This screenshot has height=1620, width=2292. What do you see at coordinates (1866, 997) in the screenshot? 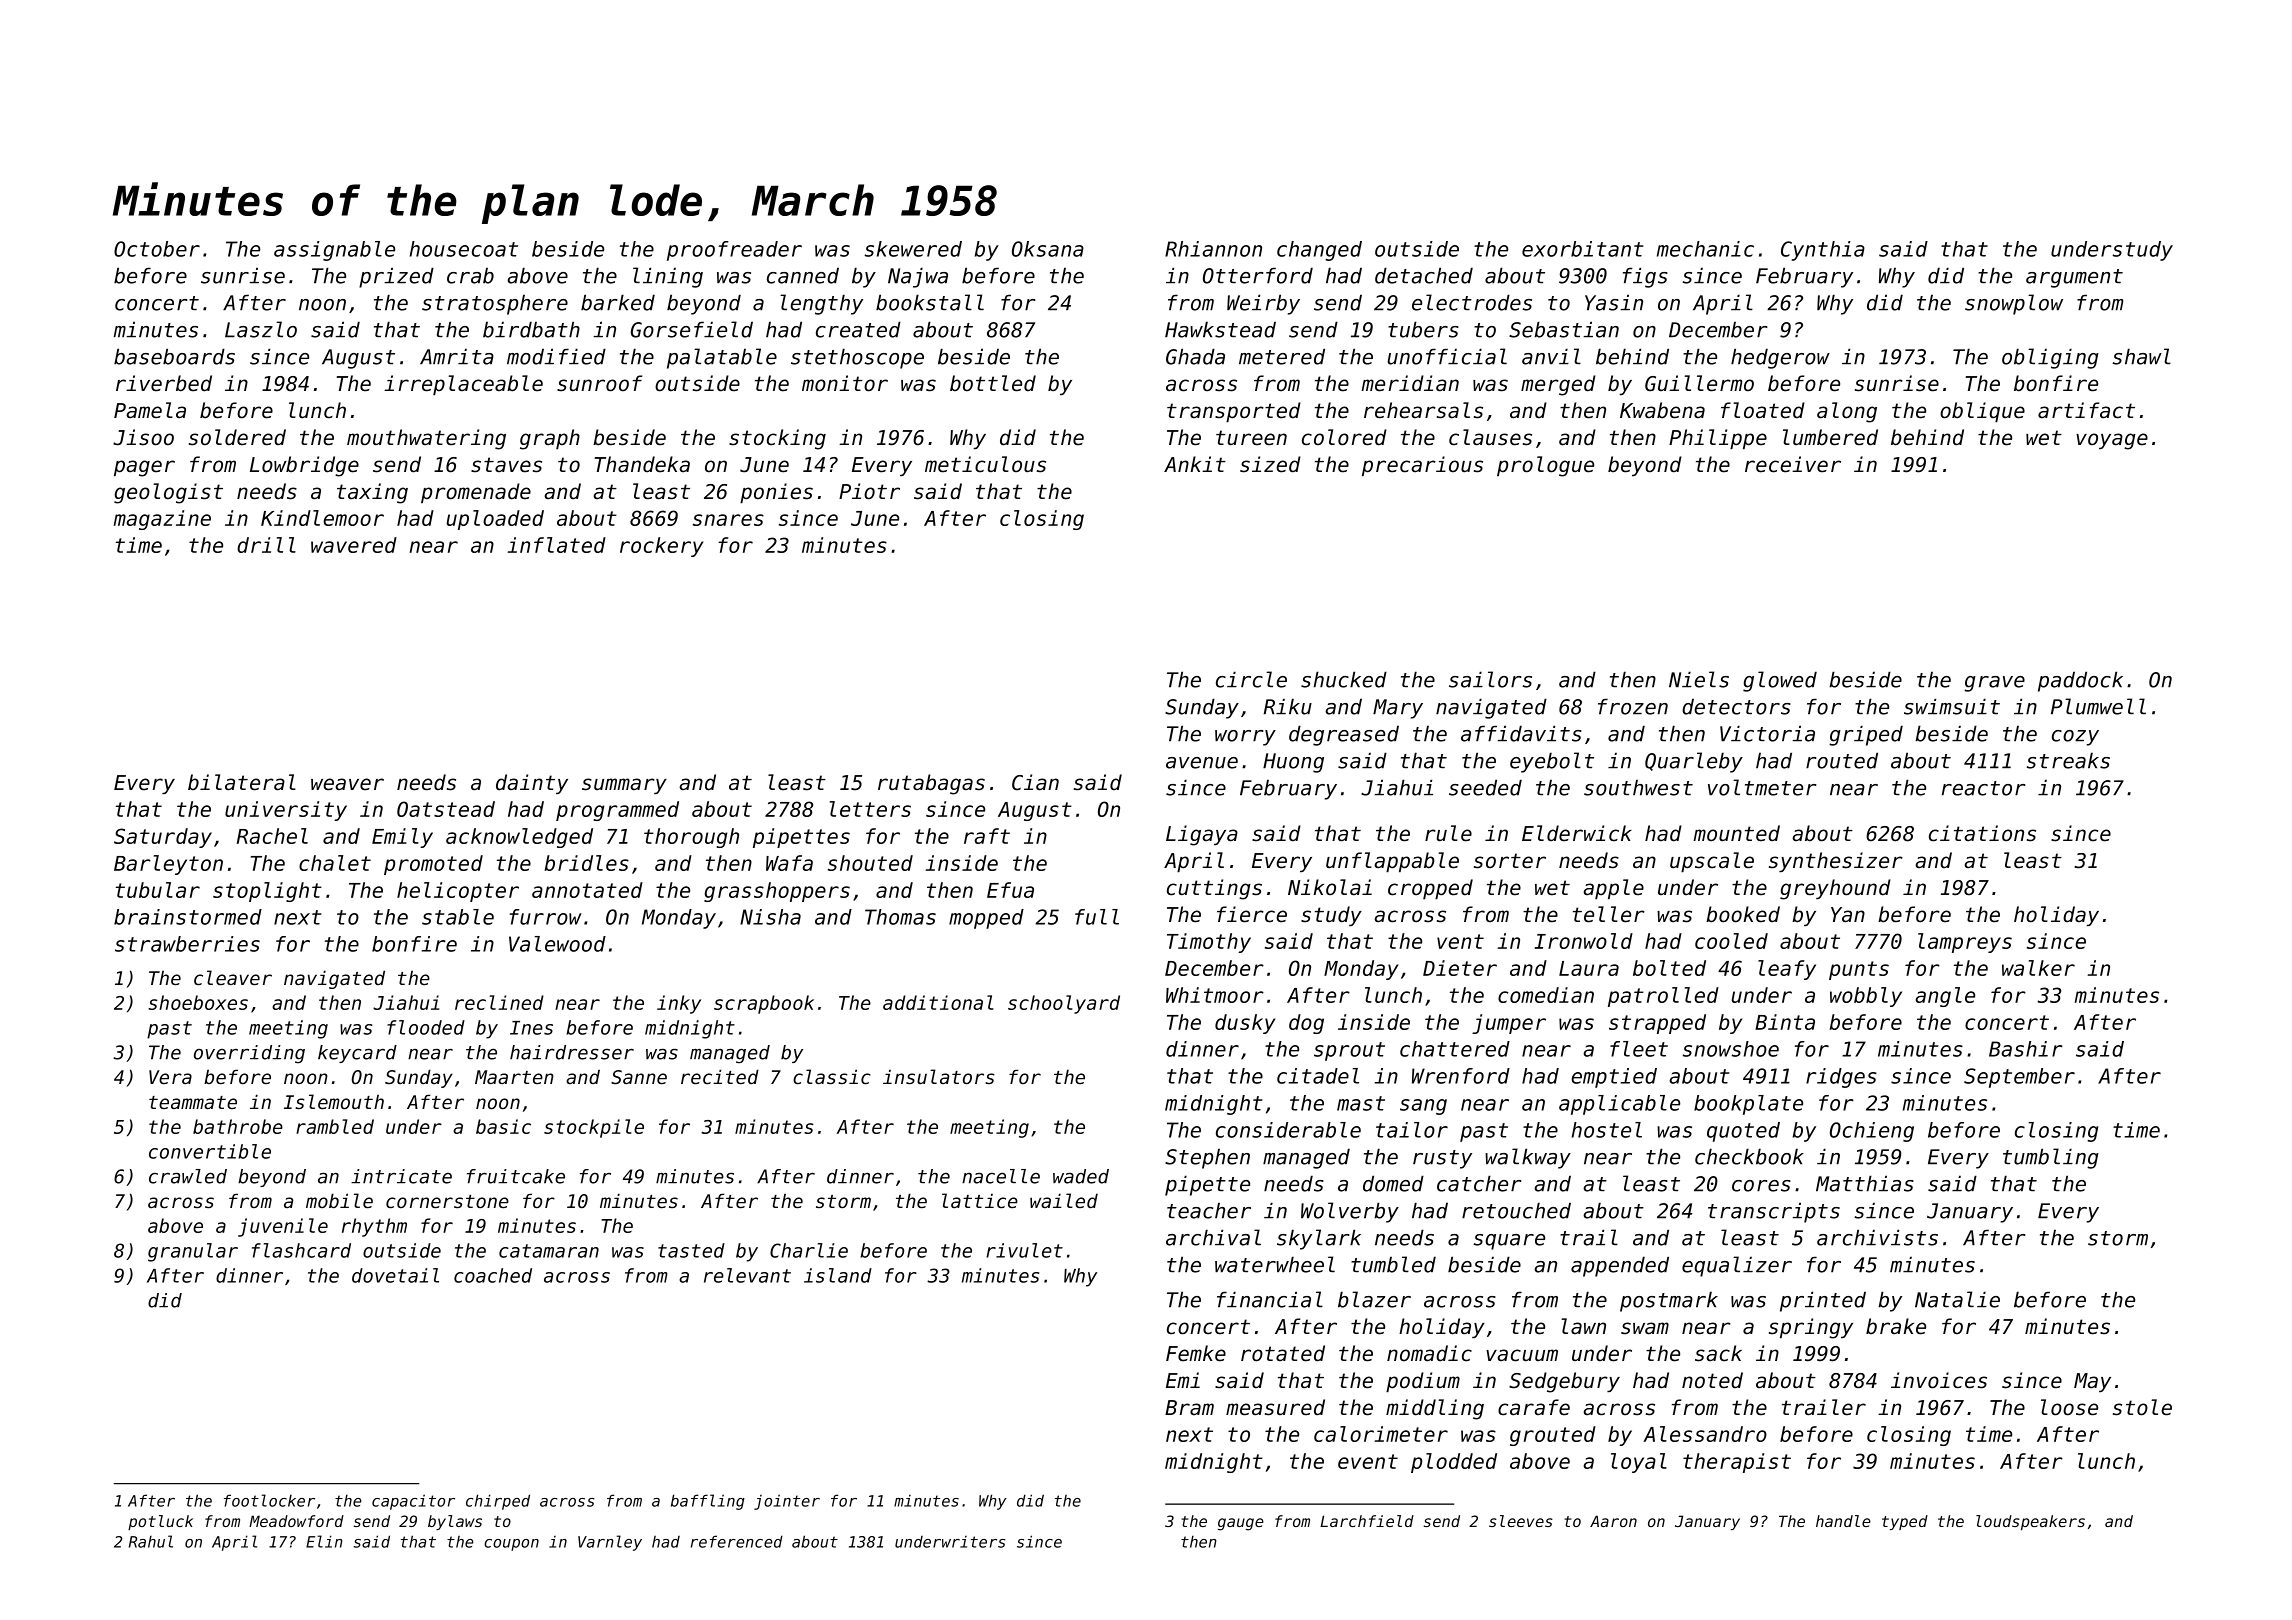
I see `wobbly` at bounding box center [1866, 997].
